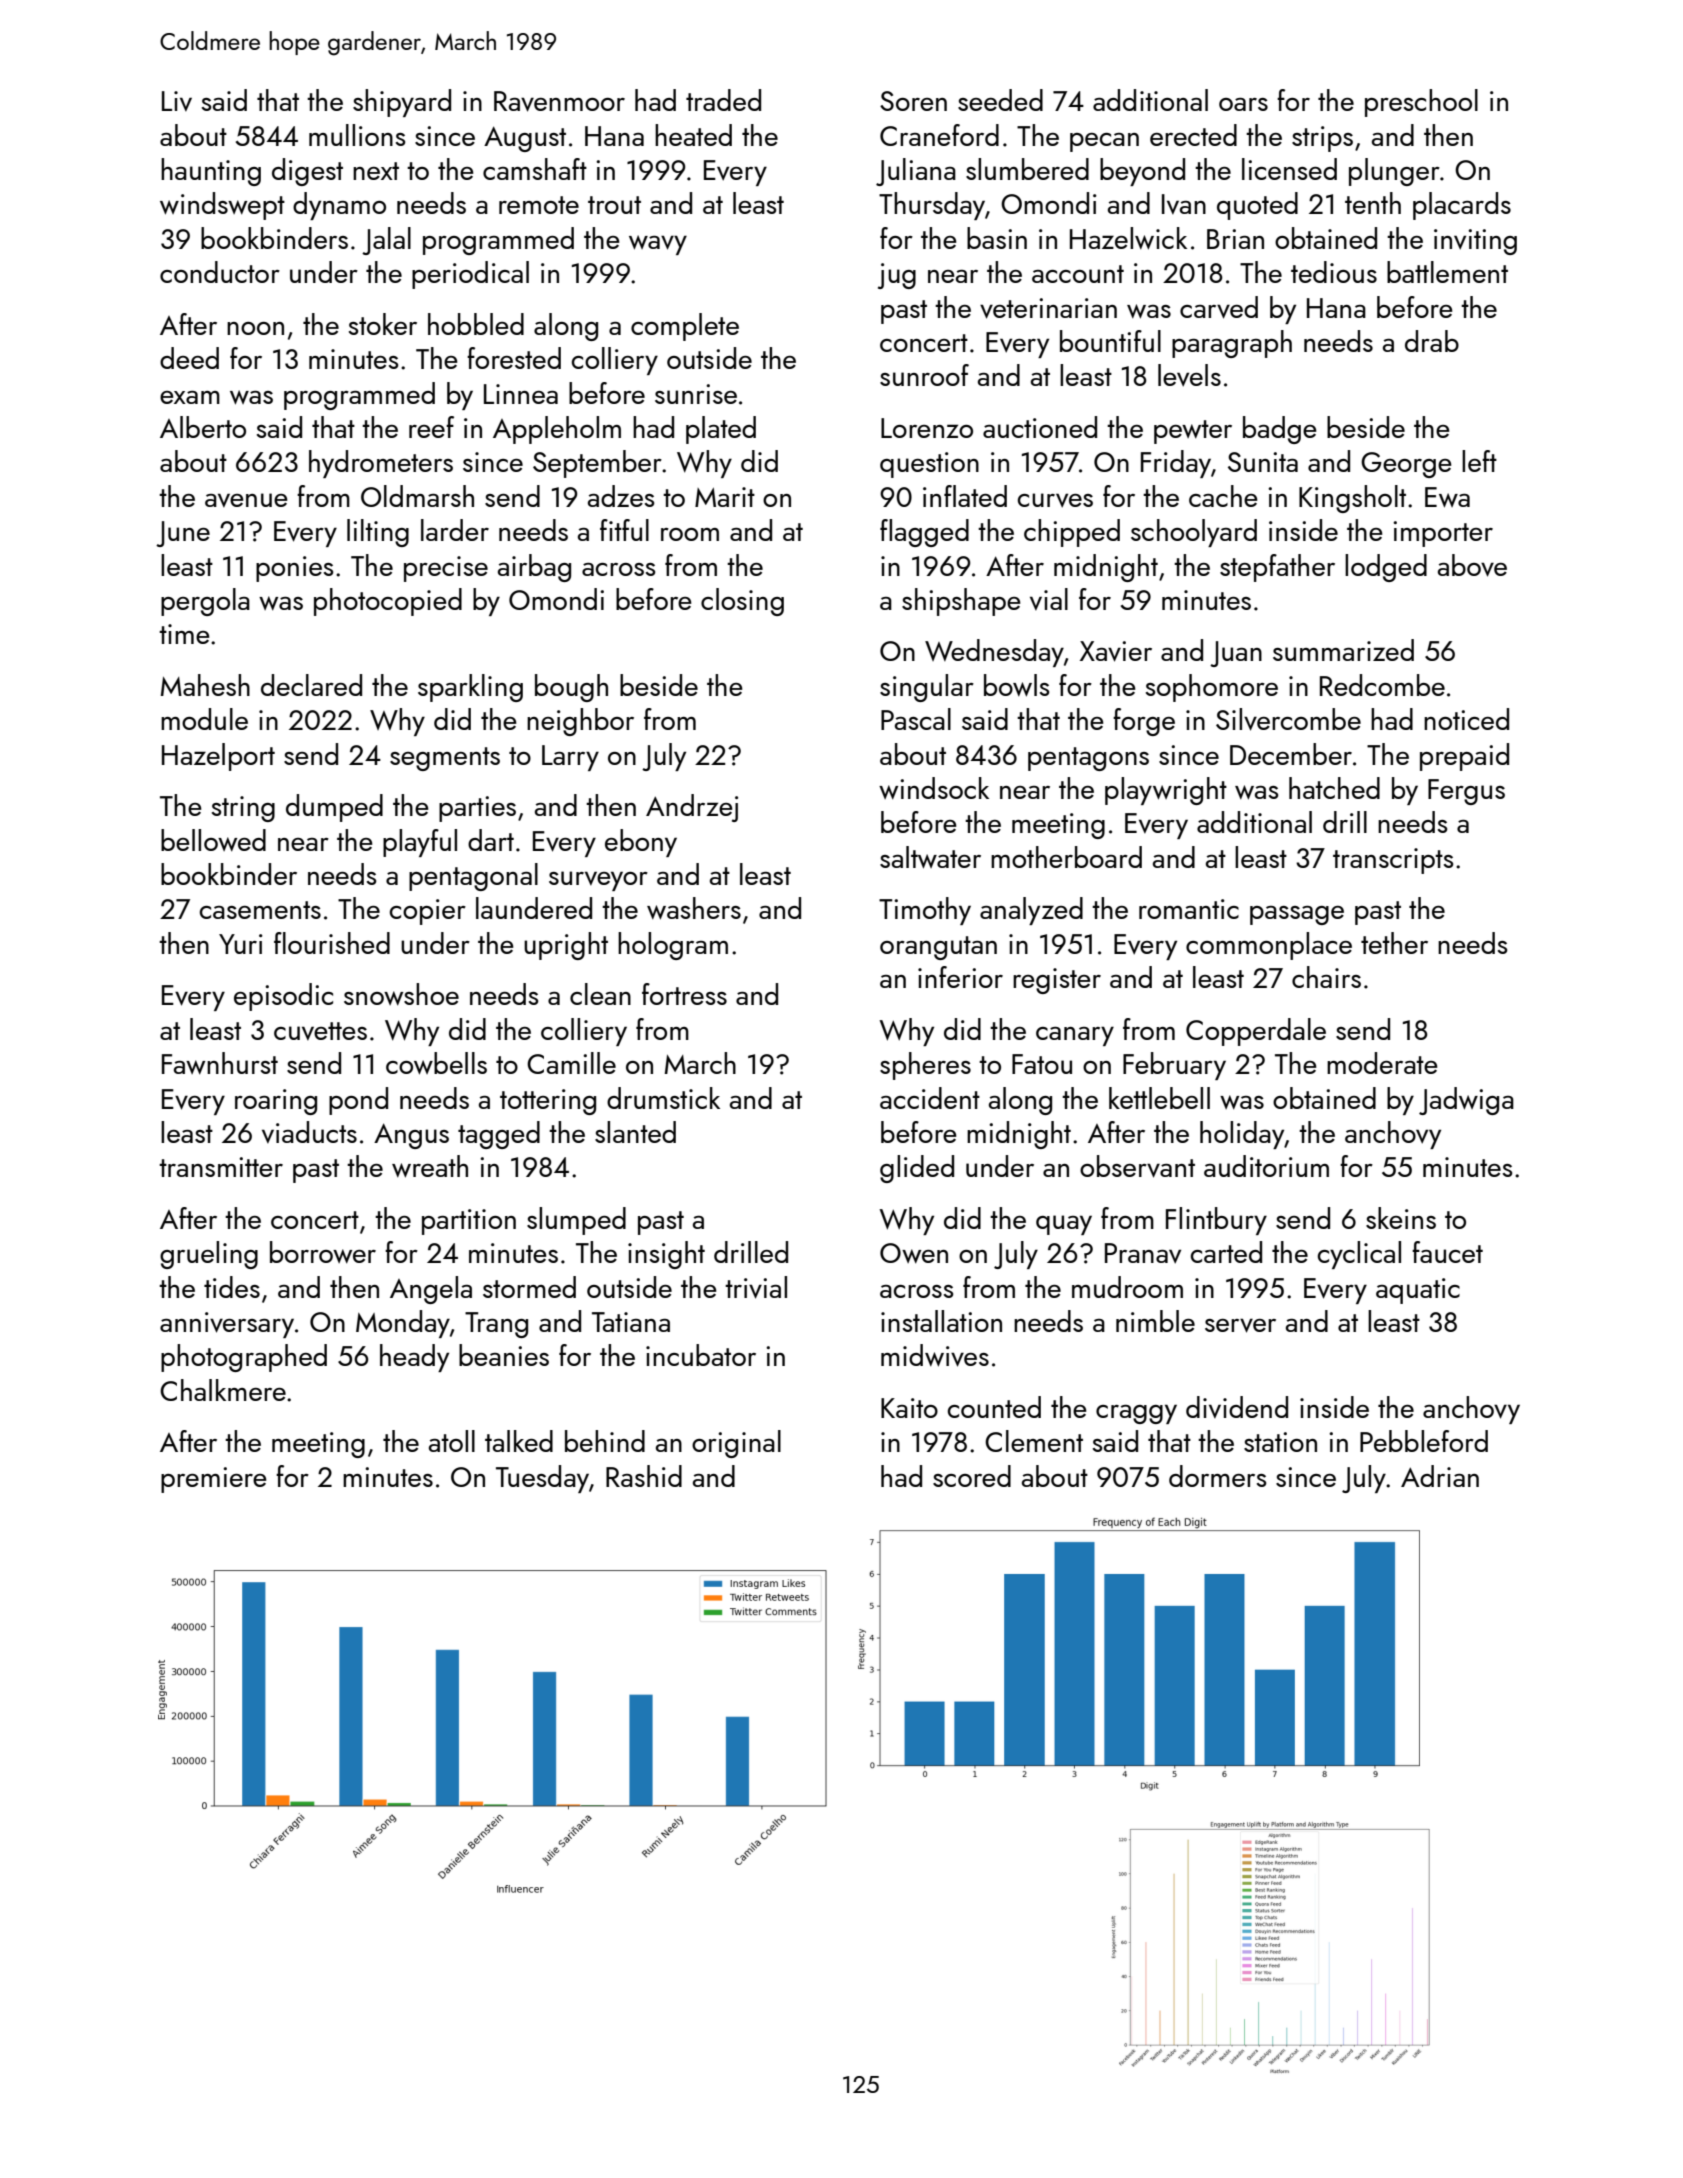 The image size is (1683, 2178). What do you see at coordinates (209, 1255) in the image?
I see `grueling` at bounding box center [209, 1255].
